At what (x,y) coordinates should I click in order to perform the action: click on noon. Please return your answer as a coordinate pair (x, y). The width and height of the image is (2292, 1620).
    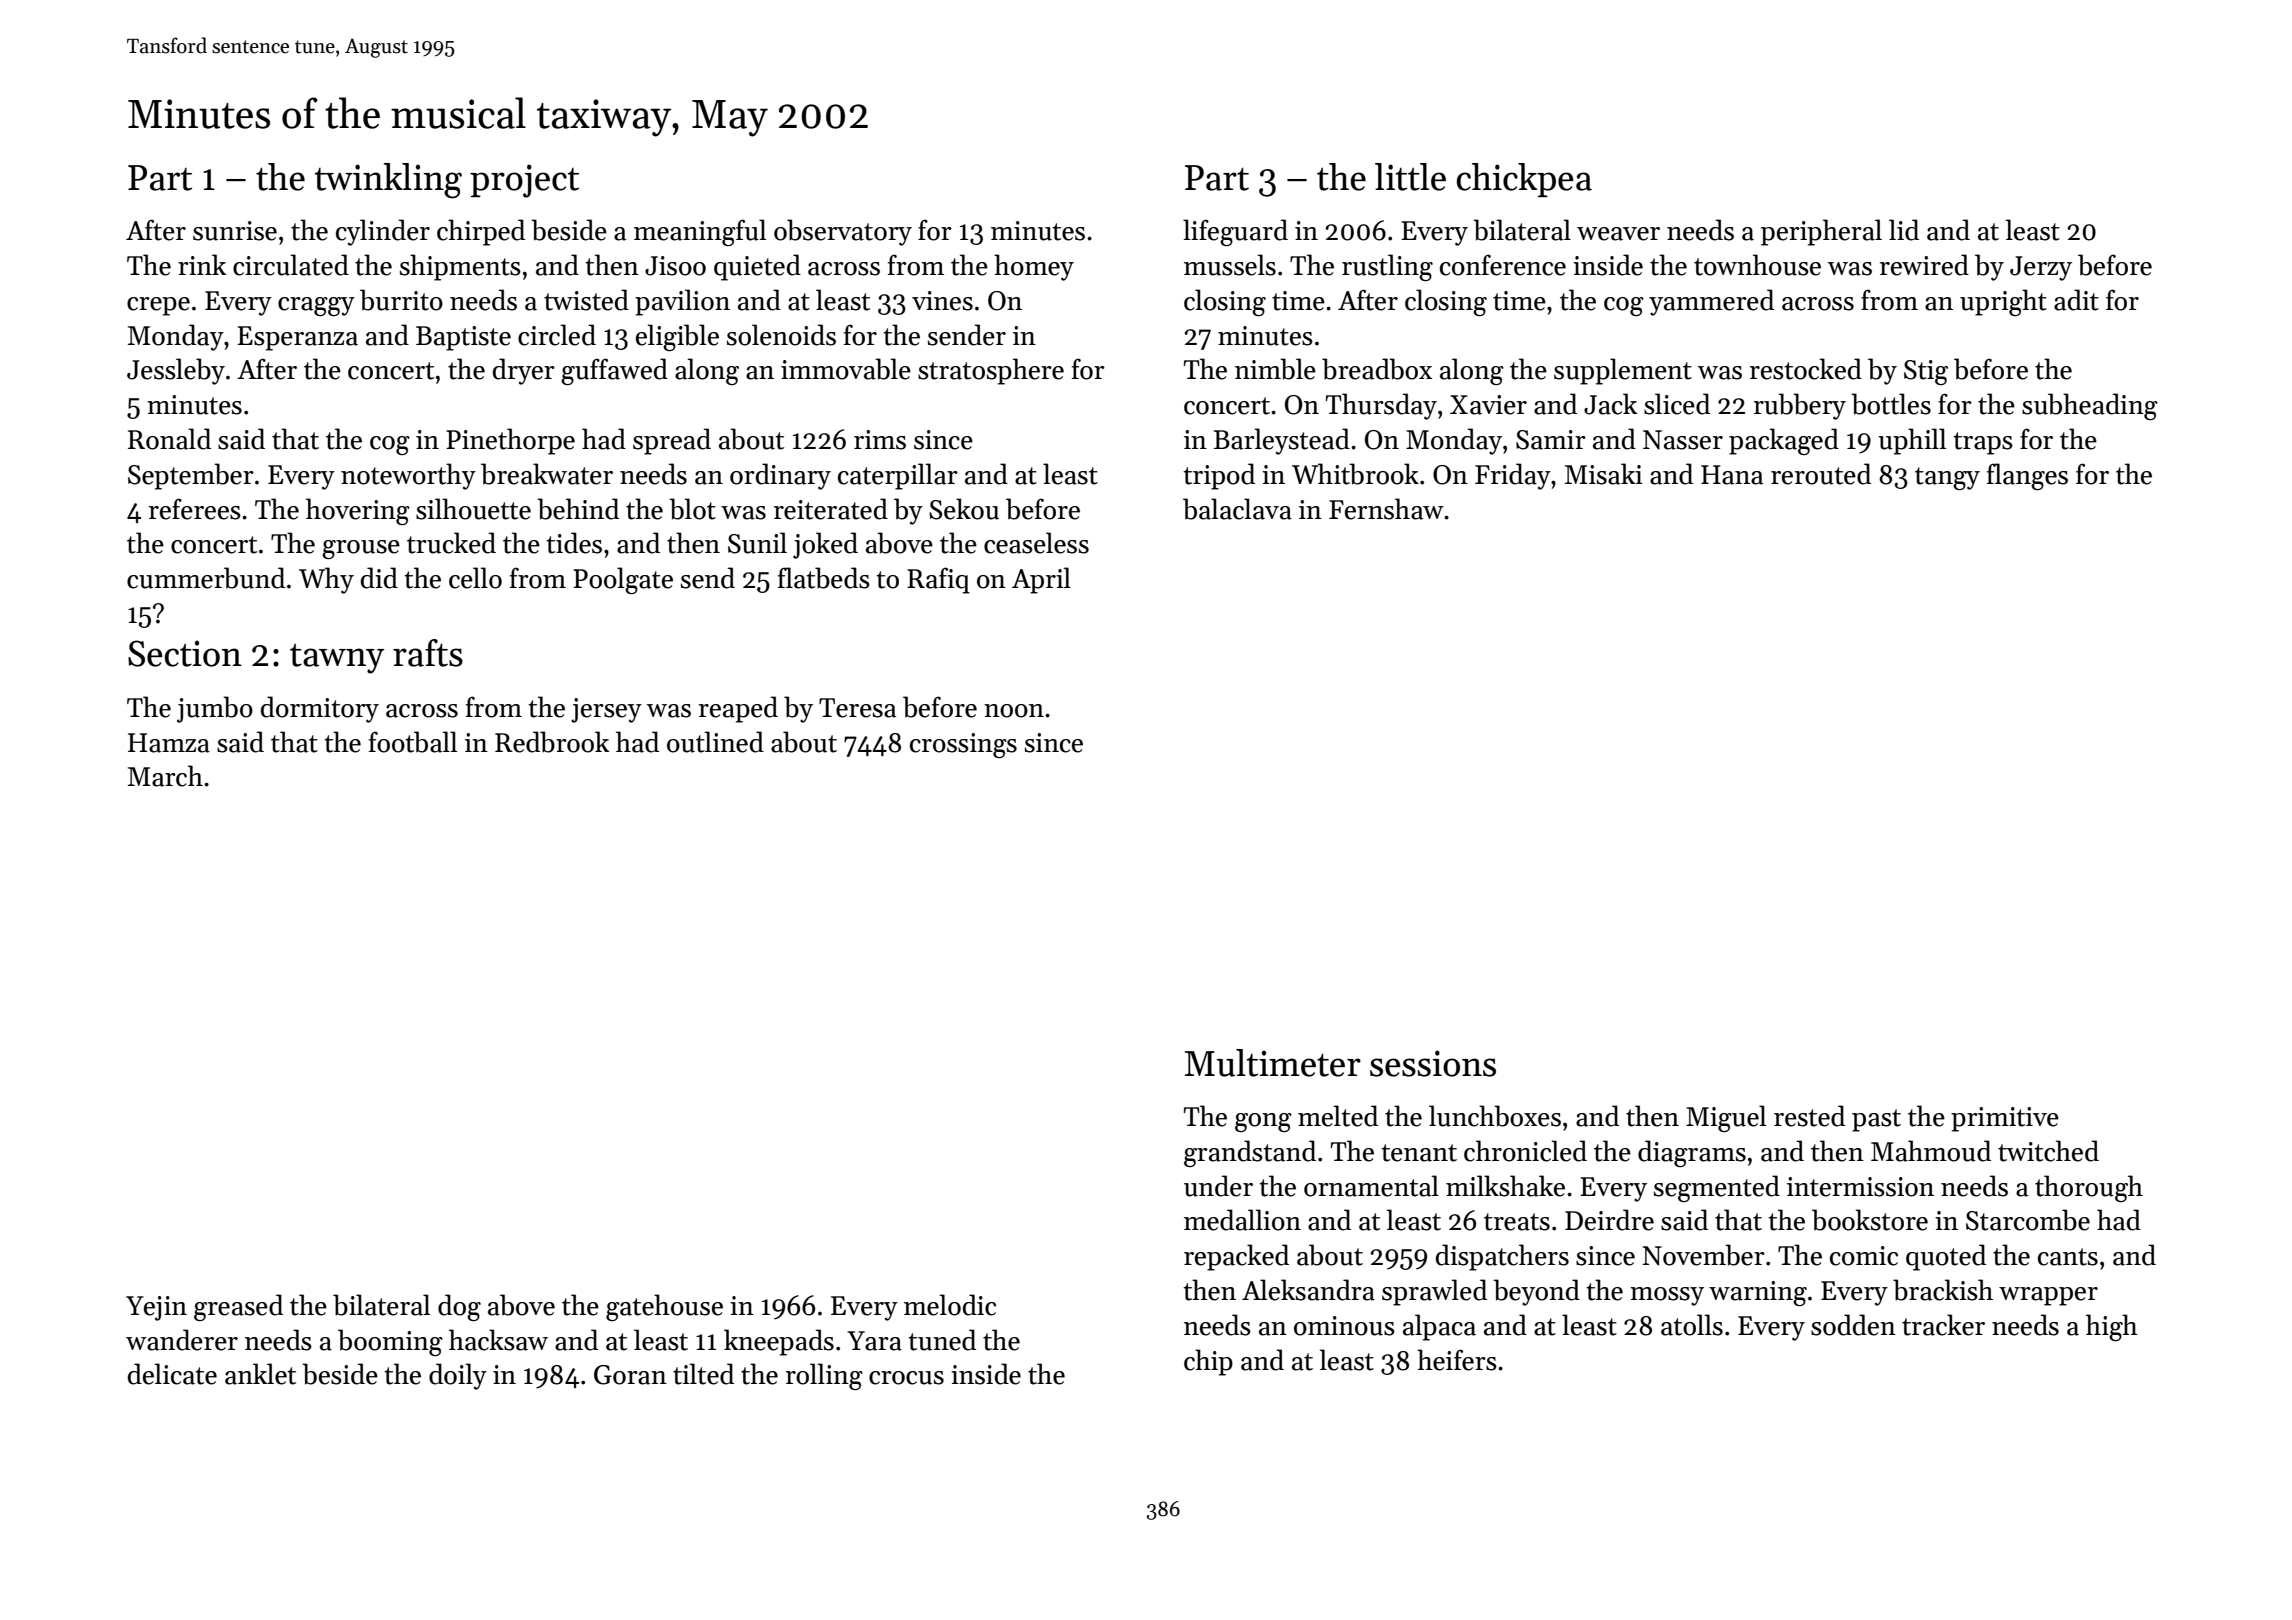
    Looking at the image, I should click on (1014, 711).
